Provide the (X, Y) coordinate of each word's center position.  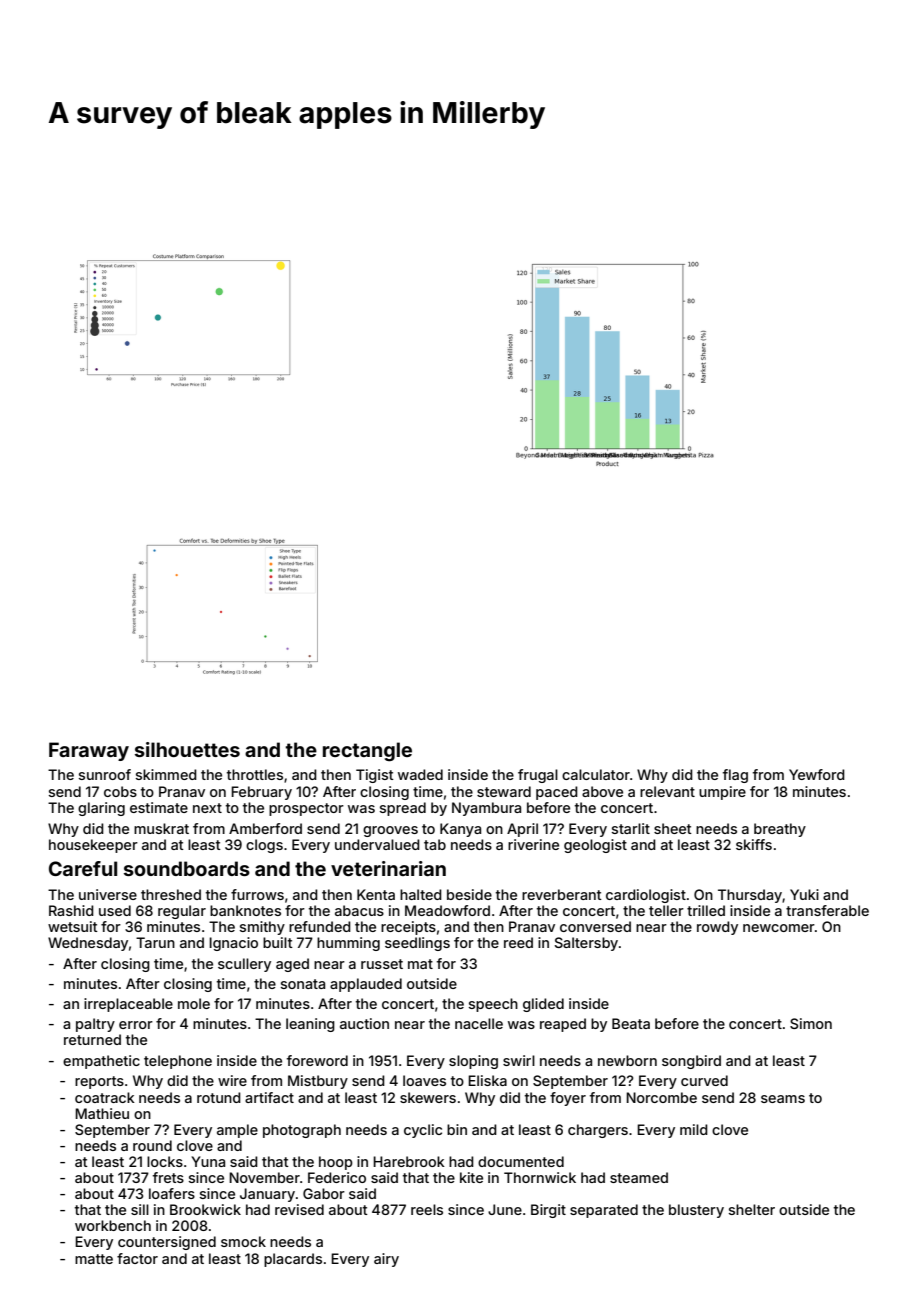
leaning (310, 1025)
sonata (303, 984)
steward (504, 791)
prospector (306, 809)
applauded (366, 985)
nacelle (479, 1023)
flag (735, 776)
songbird (691, 1062)
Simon (811, 1023)
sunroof (105, 774)
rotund (219, 1097)
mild (694, 1129)
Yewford (817, 774)
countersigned (167, 1243)
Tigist (375, 776)
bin (457, 1129)
